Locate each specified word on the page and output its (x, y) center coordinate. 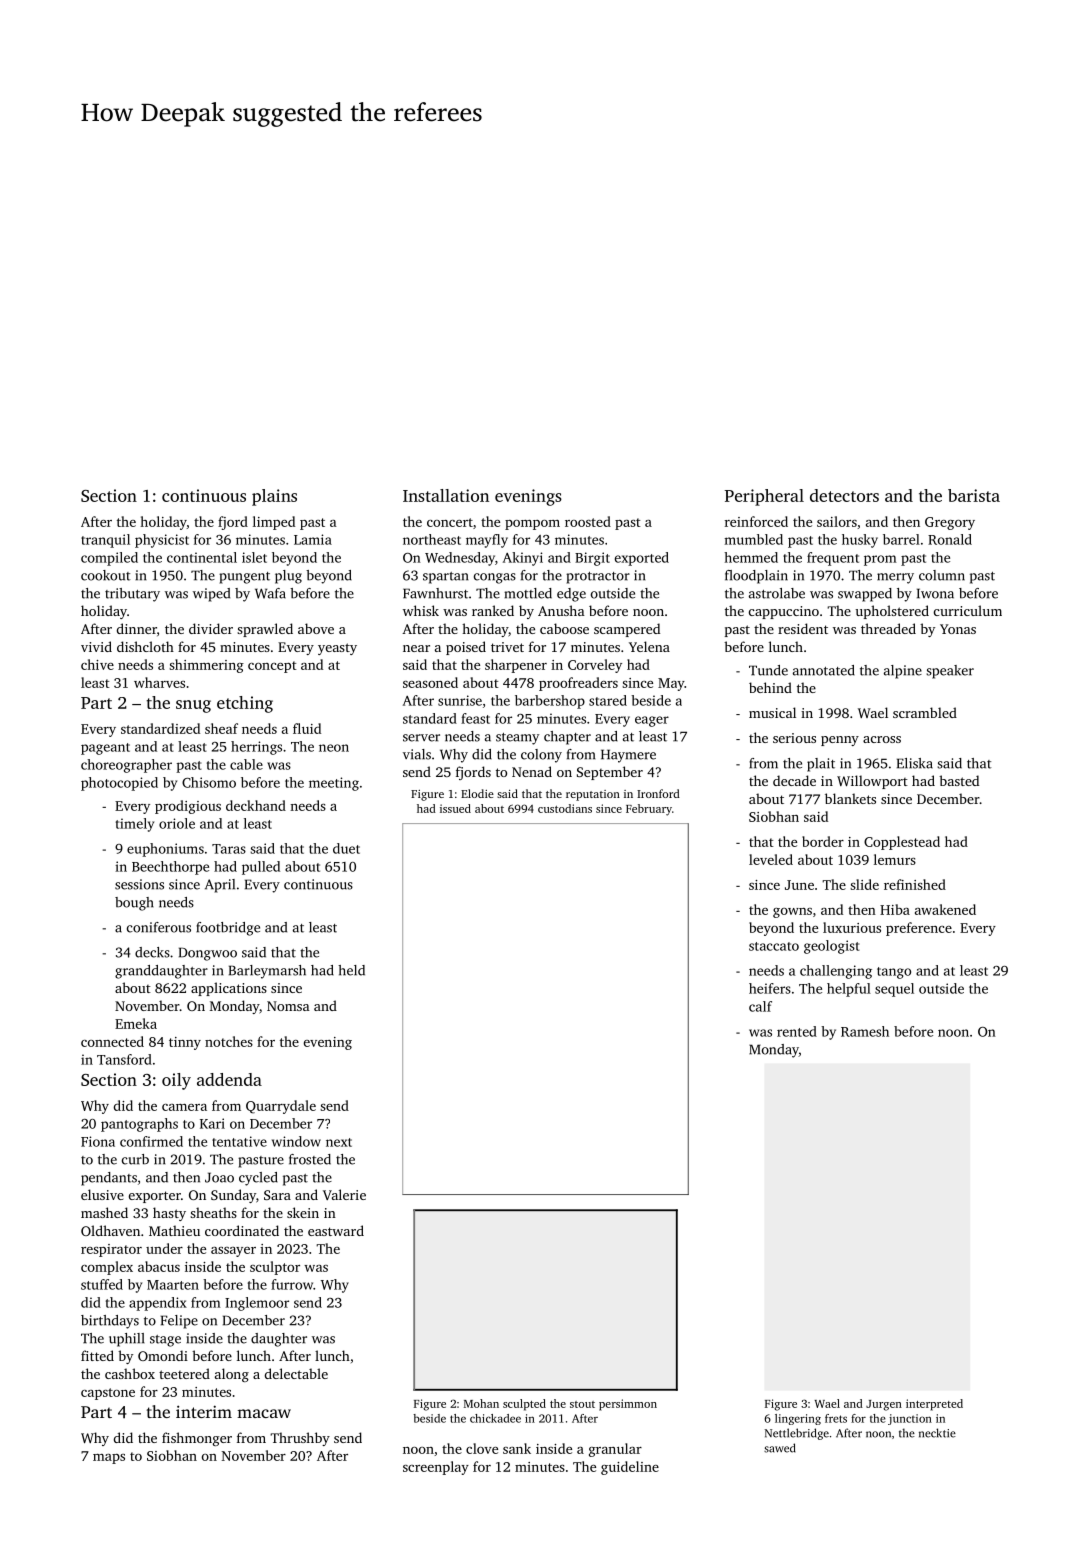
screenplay (436, 1468)
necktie (937, 1433)
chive (97, 664)
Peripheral (764, 497)
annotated (824, 670)
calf (760, 1006)
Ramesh (865, 1031)
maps (109, 1459)
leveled (771, 859)
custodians (565, 808)
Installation (446, 495)
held (351, 970)
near (416, 648)
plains (274, 497)
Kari (212, 1123)
